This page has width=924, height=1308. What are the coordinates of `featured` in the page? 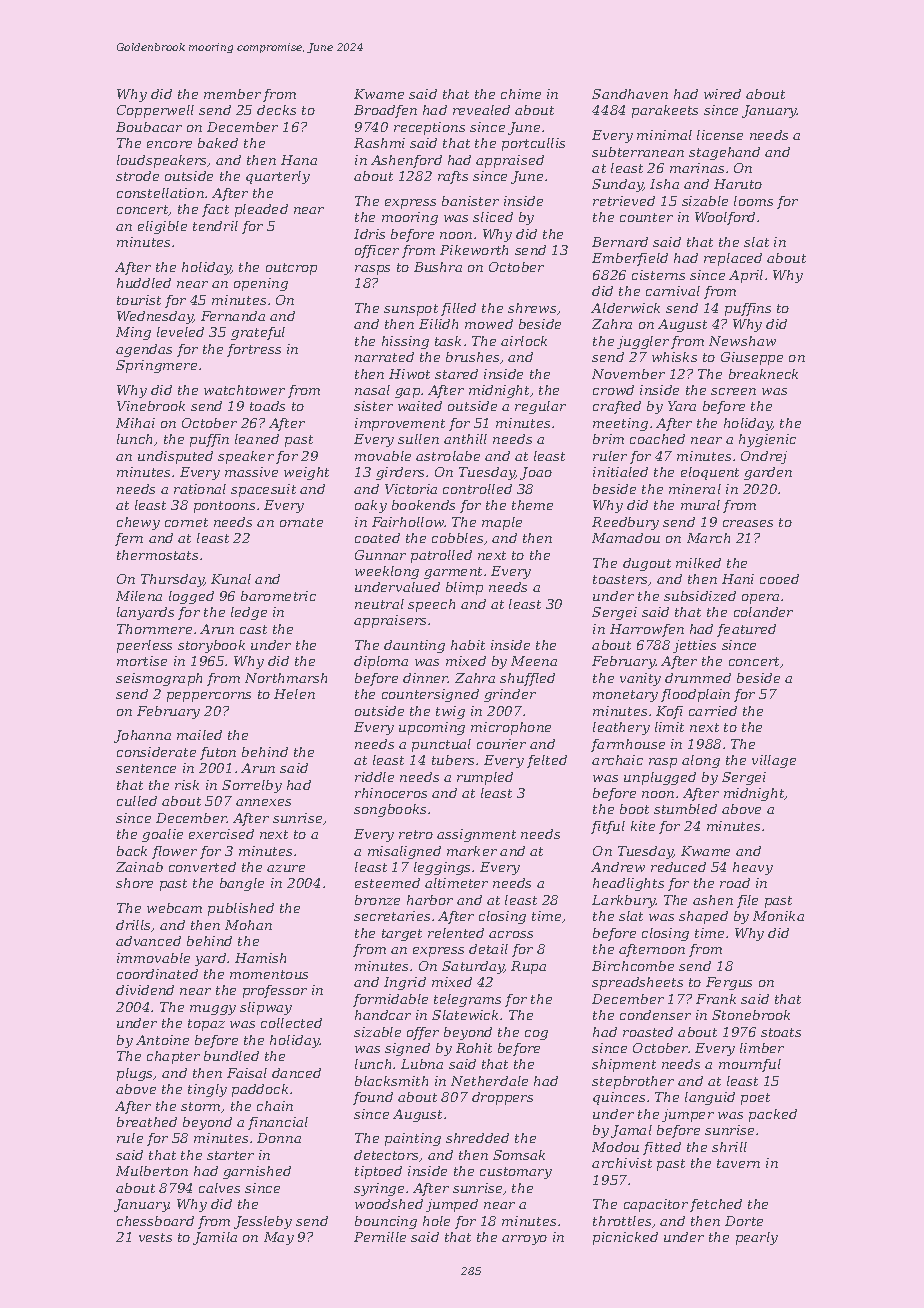 It's located at (746, 630).
